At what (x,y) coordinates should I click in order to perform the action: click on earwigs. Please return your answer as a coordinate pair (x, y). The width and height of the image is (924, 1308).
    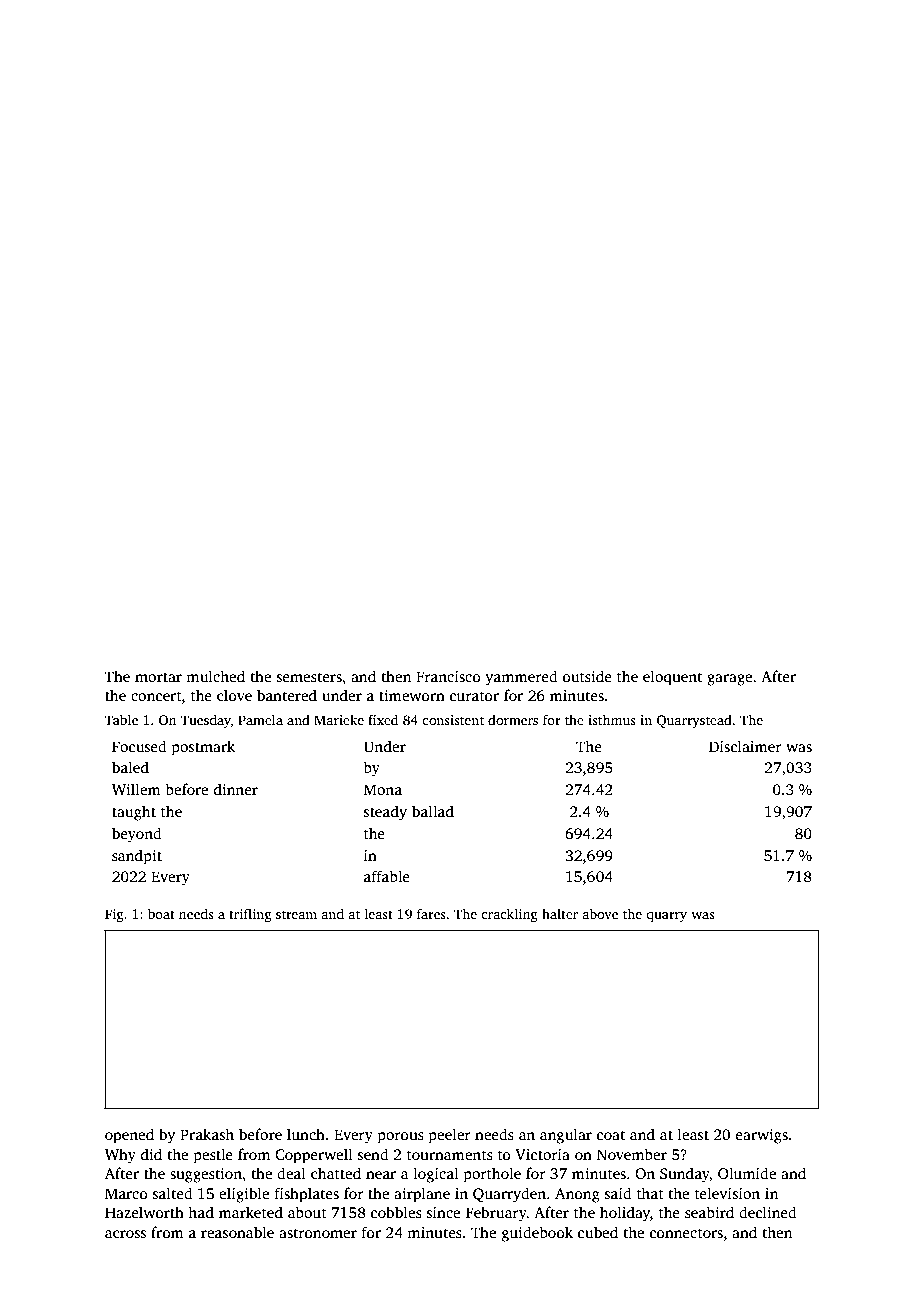
    Looking at the image, I should click on (762, 1136).
